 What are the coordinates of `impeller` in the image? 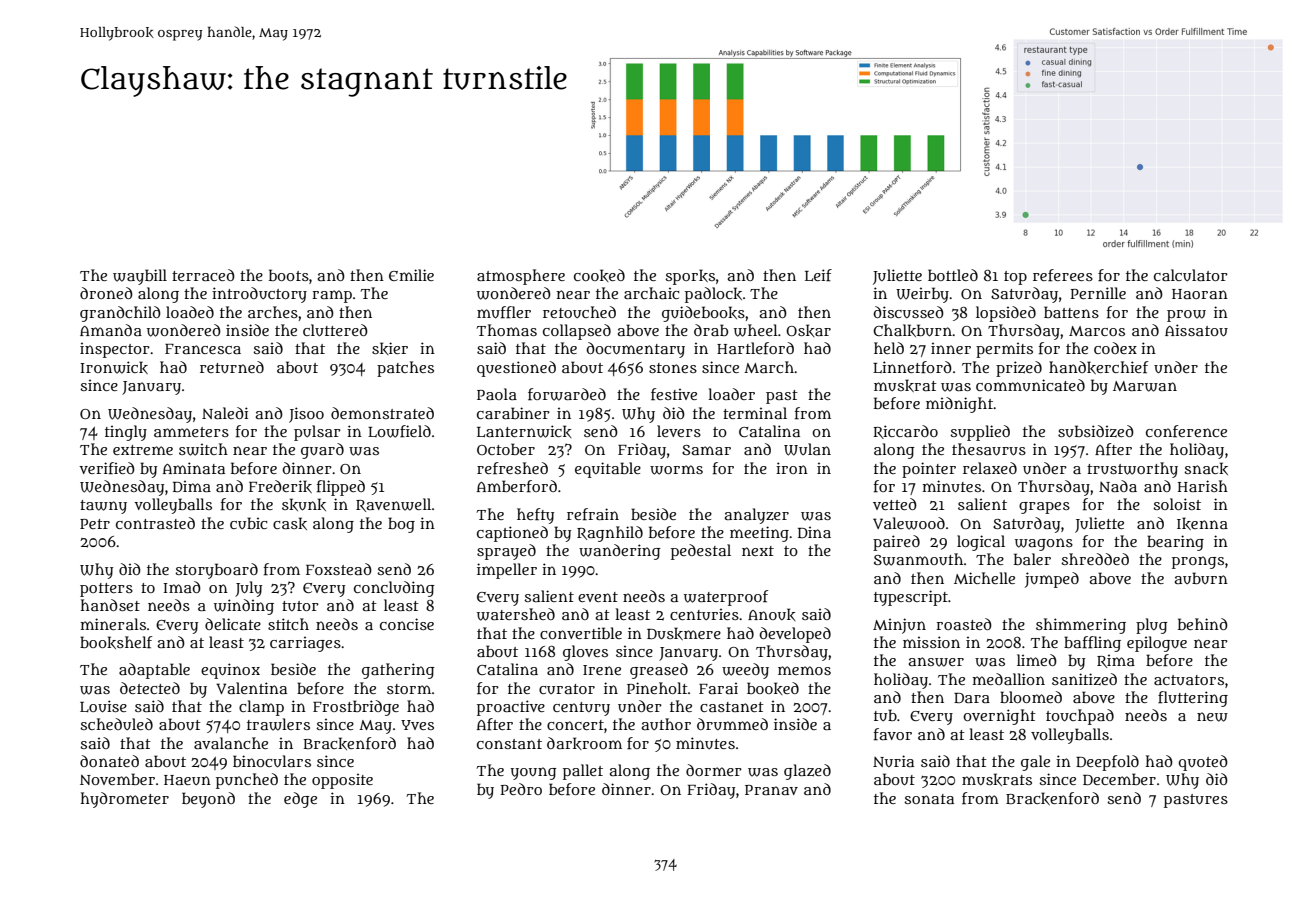 It's located at (507, 571).
